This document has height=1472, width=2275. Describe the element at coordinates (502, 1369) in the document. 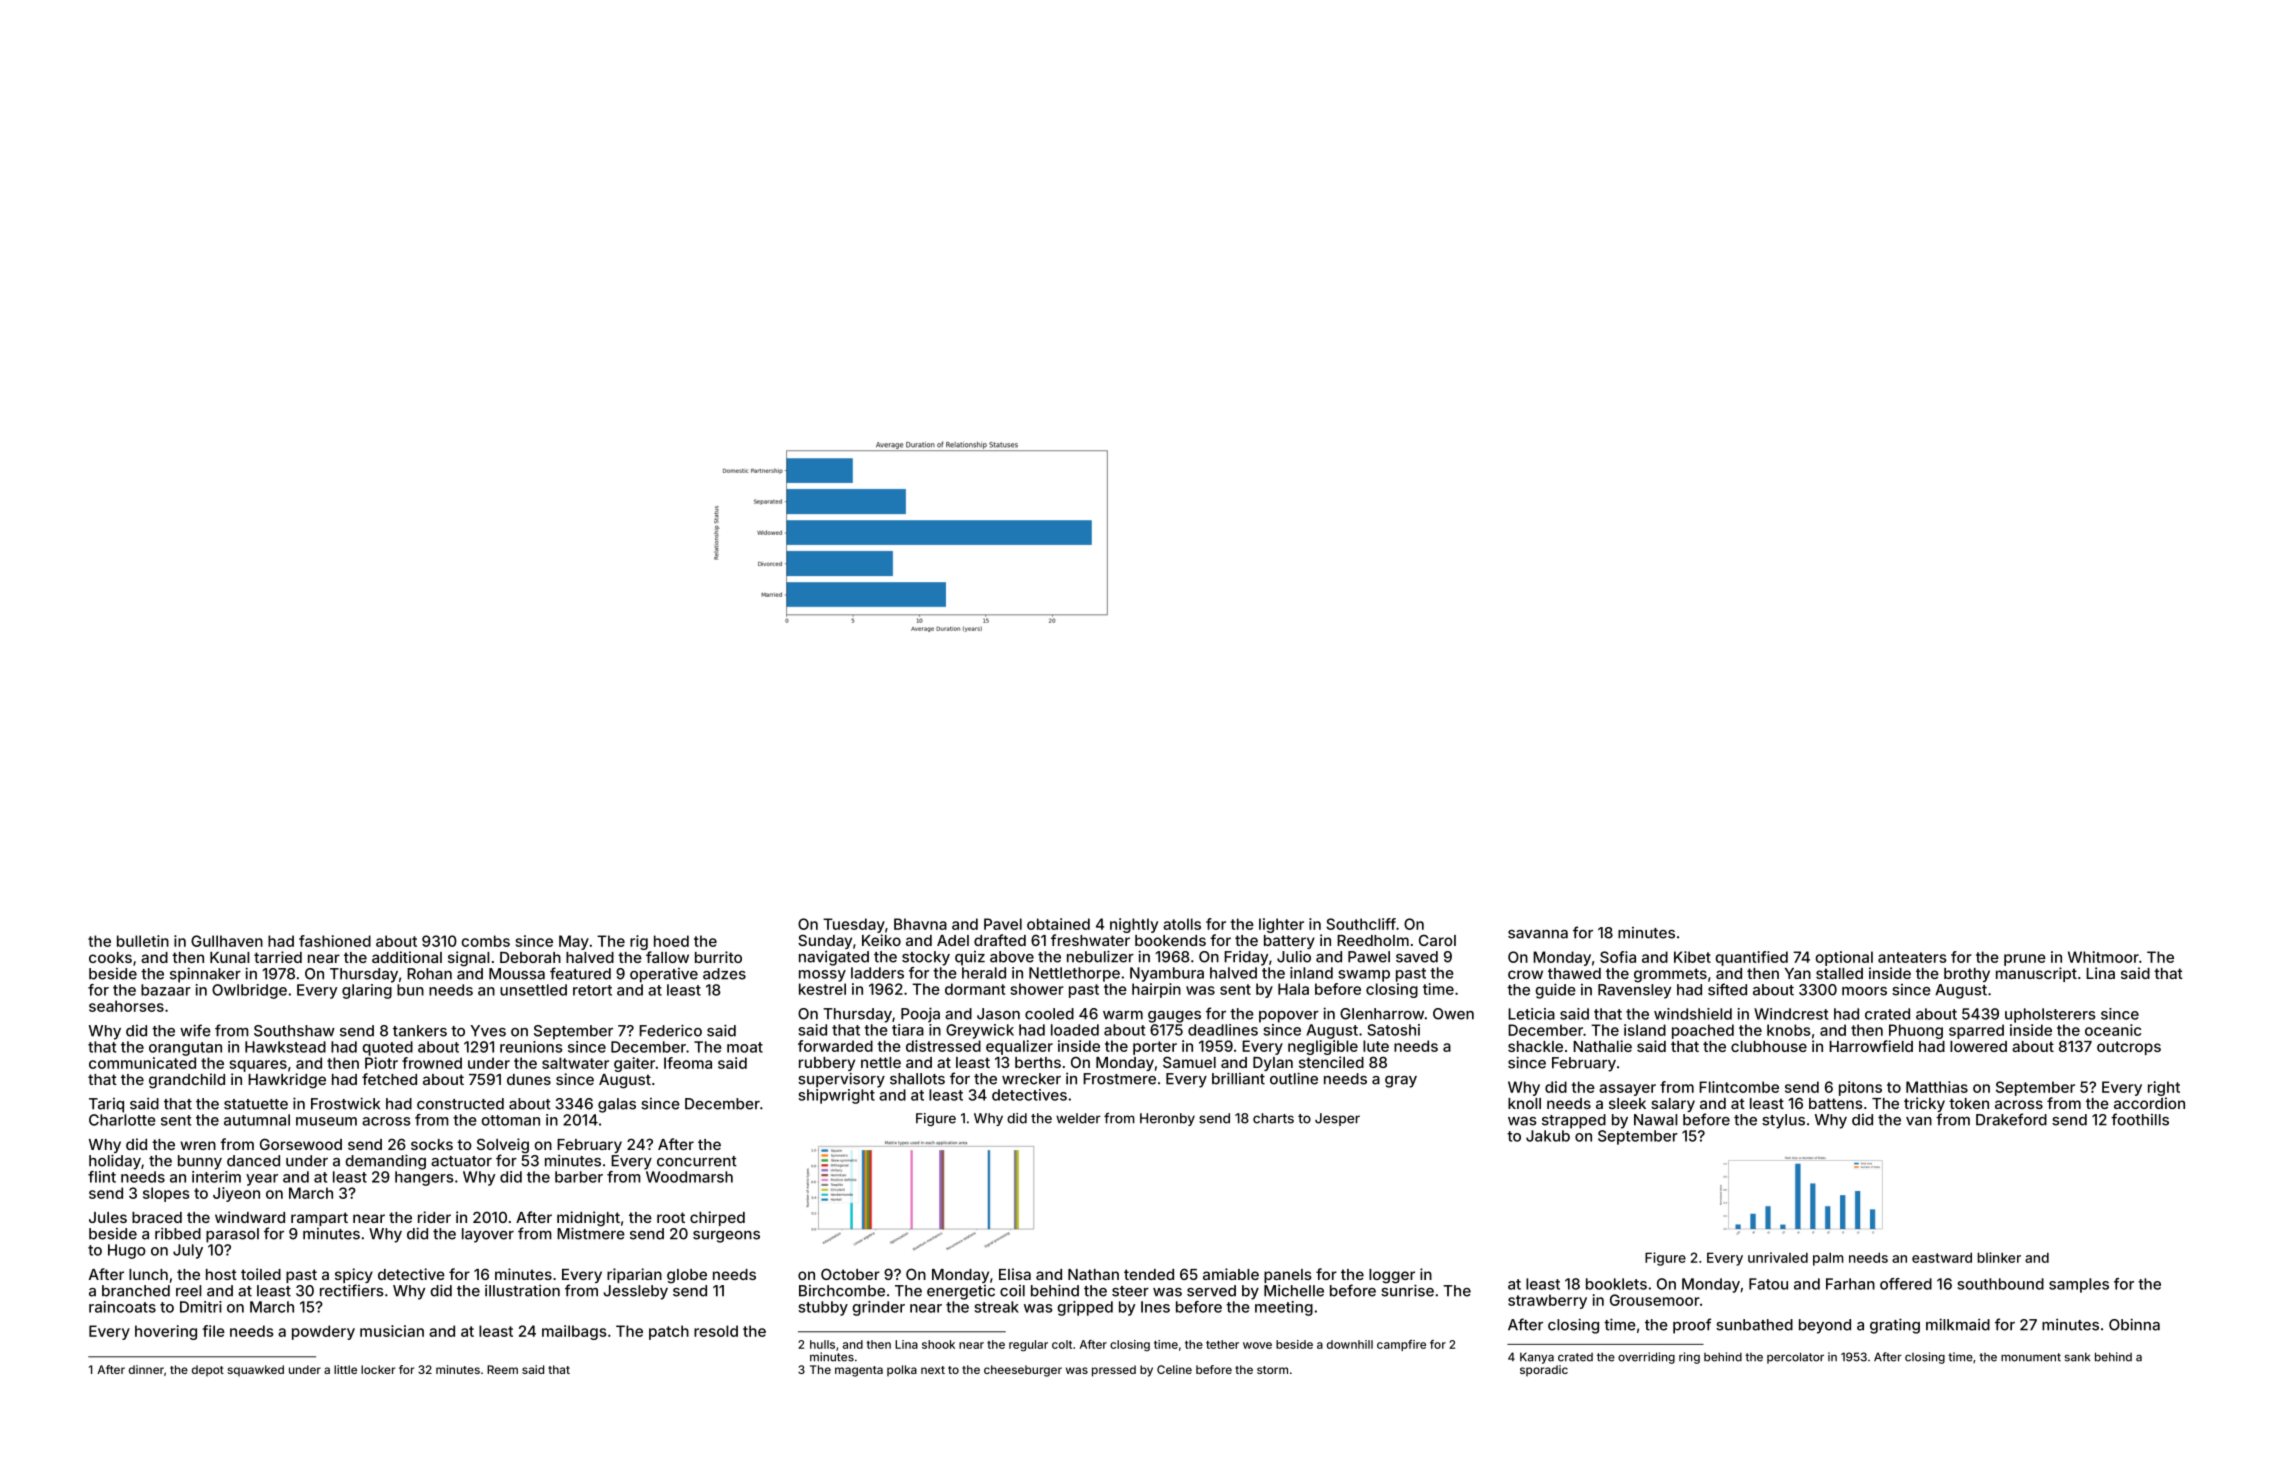

I see `Reem` at that location.
